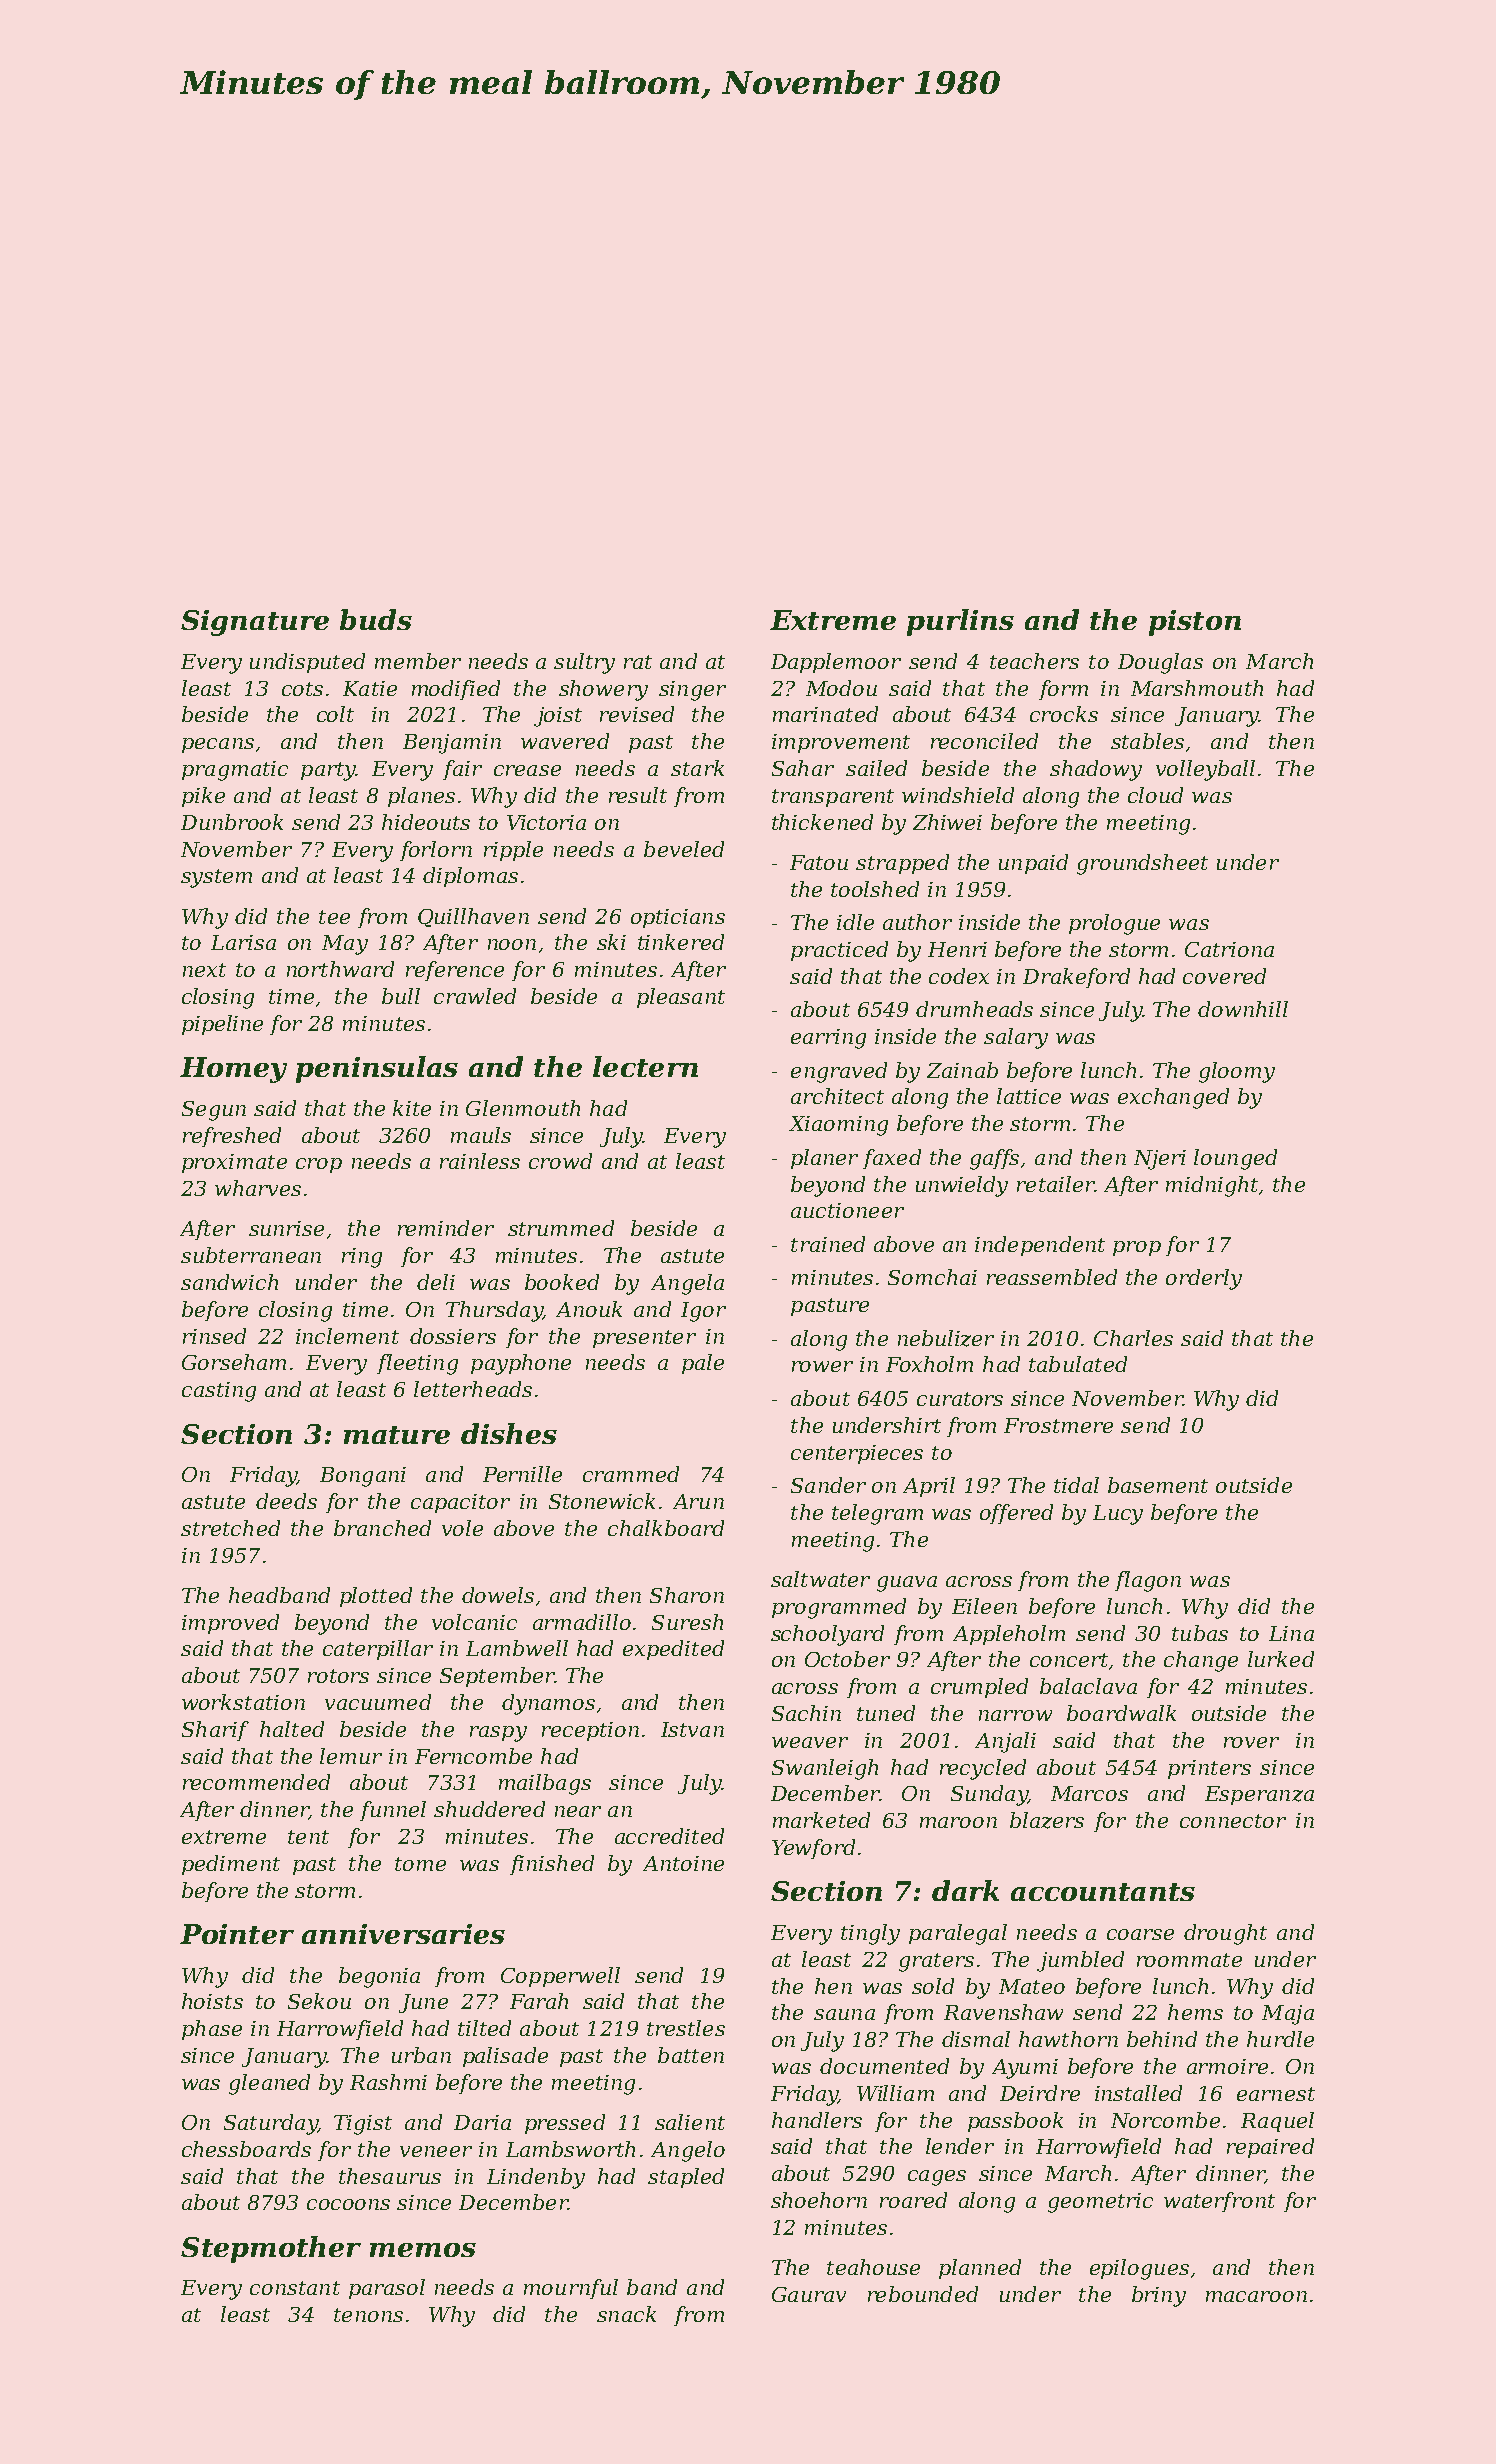 This image has height=2464, width=1496. Describe the element at coordinates (376, 619) in the image. I see `buds` at that location.
